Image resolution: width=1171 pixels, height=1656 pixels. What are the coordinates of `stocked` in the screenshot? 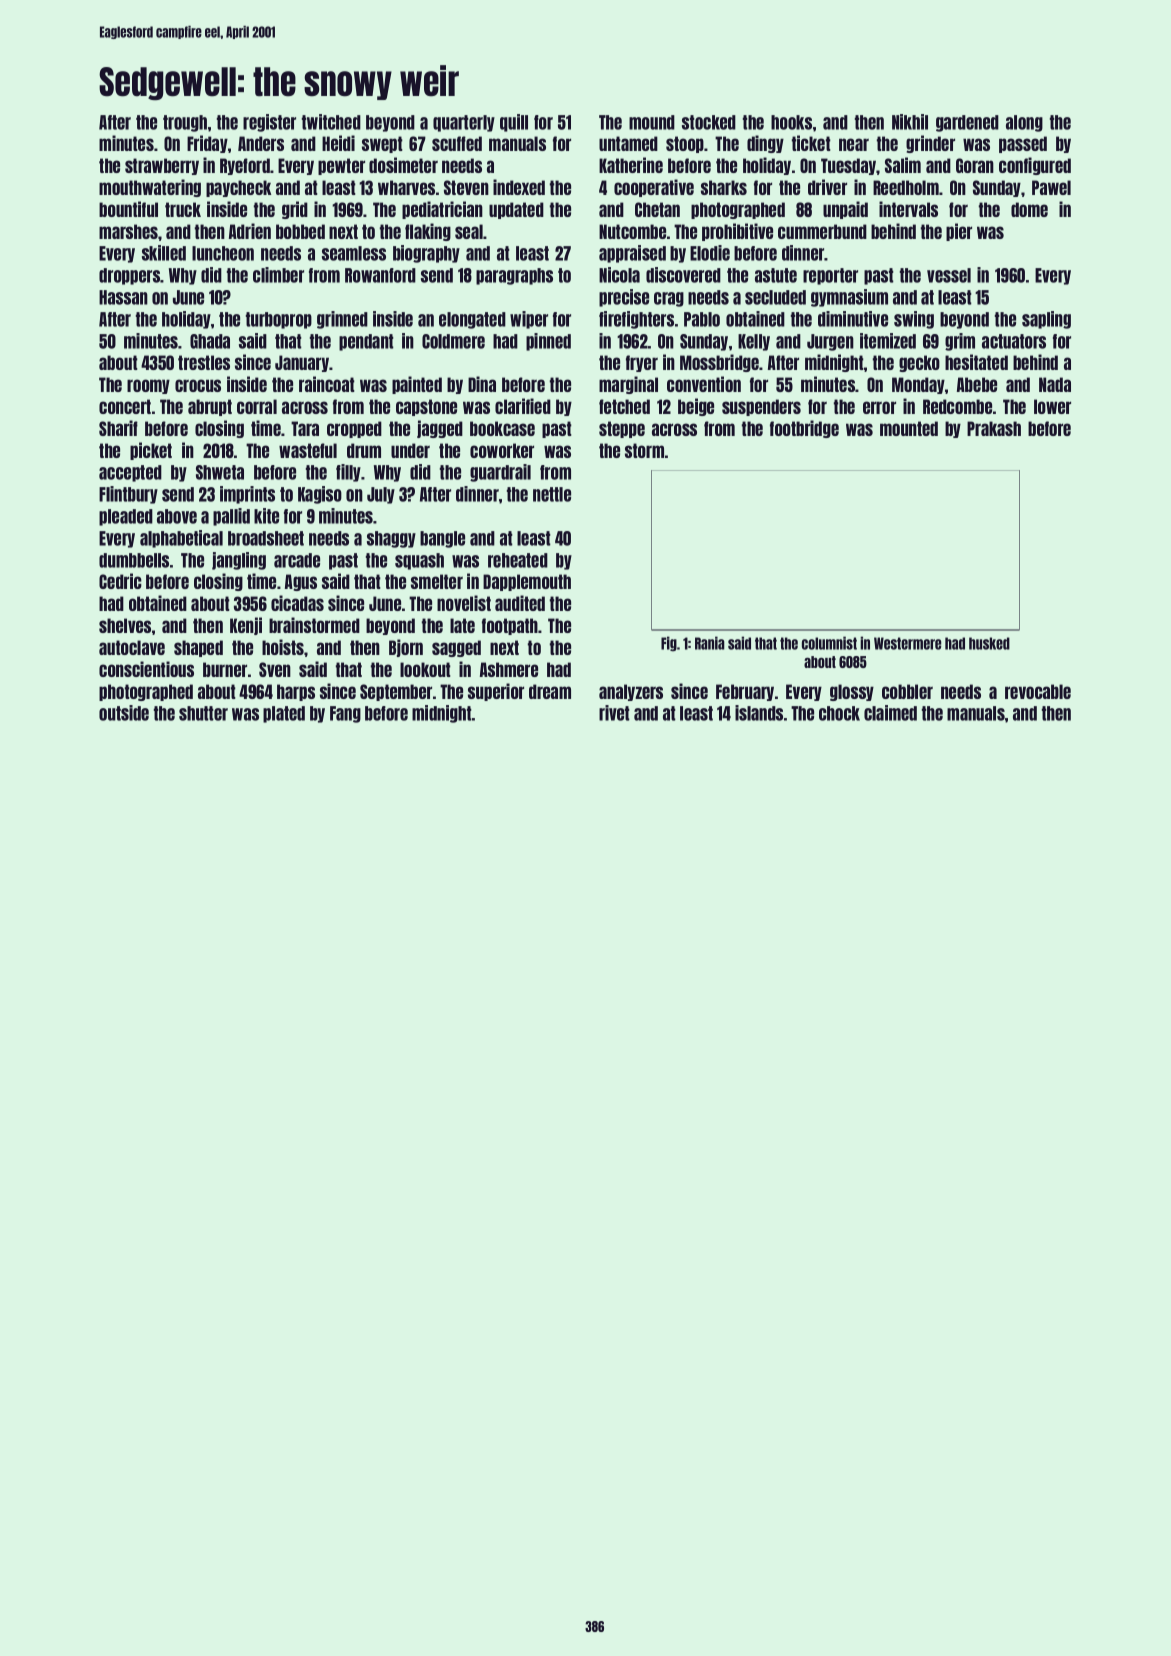 It's located at (709, 122).
